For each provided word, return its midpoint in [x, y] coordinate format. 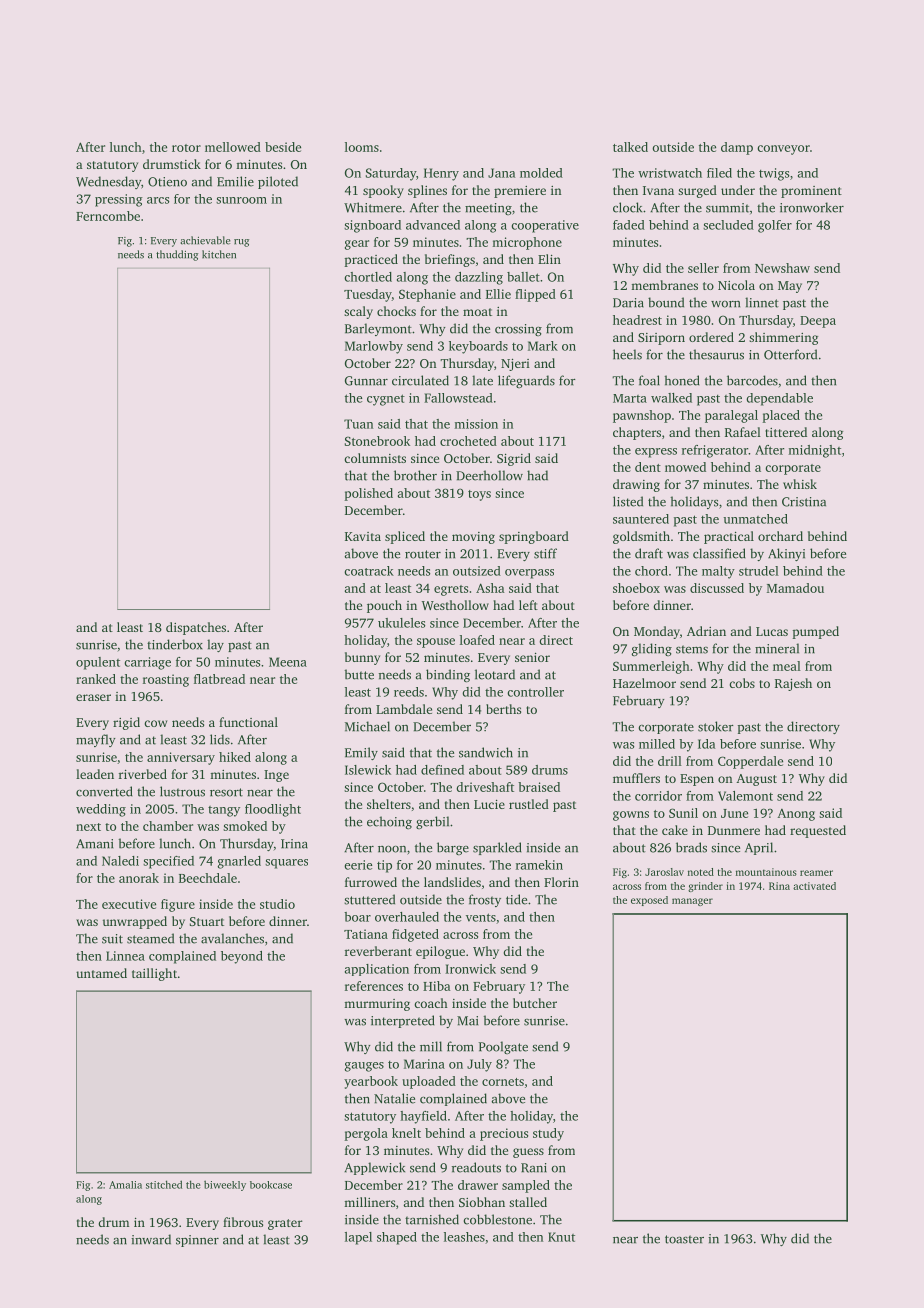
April [759, 848]
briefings [450, 260]
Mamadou [795, 588]
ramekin [539, 865]
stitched [164, 1184]
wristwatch [670, 173]
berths [503, 709]
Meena [288, 662]
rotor [186, 148]
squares [286, 864]
